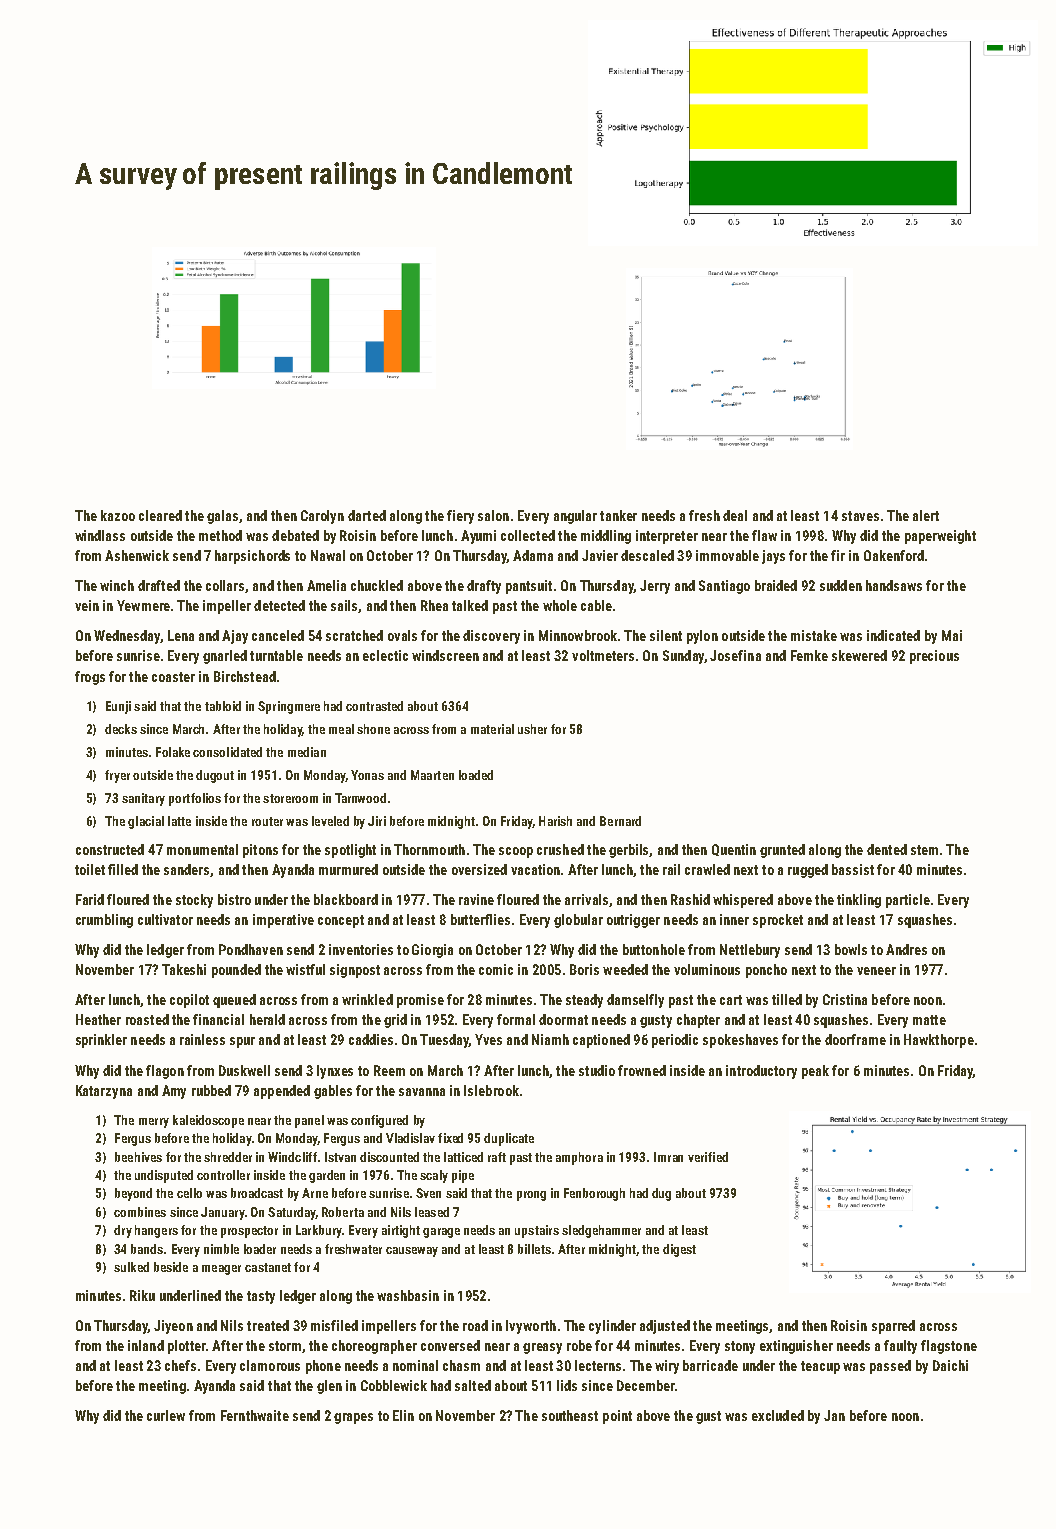 This screenshot has height=1529, width=1056. Describe the element at coordinates (121, 729) in the screenshot. I see `decks` at that location.
